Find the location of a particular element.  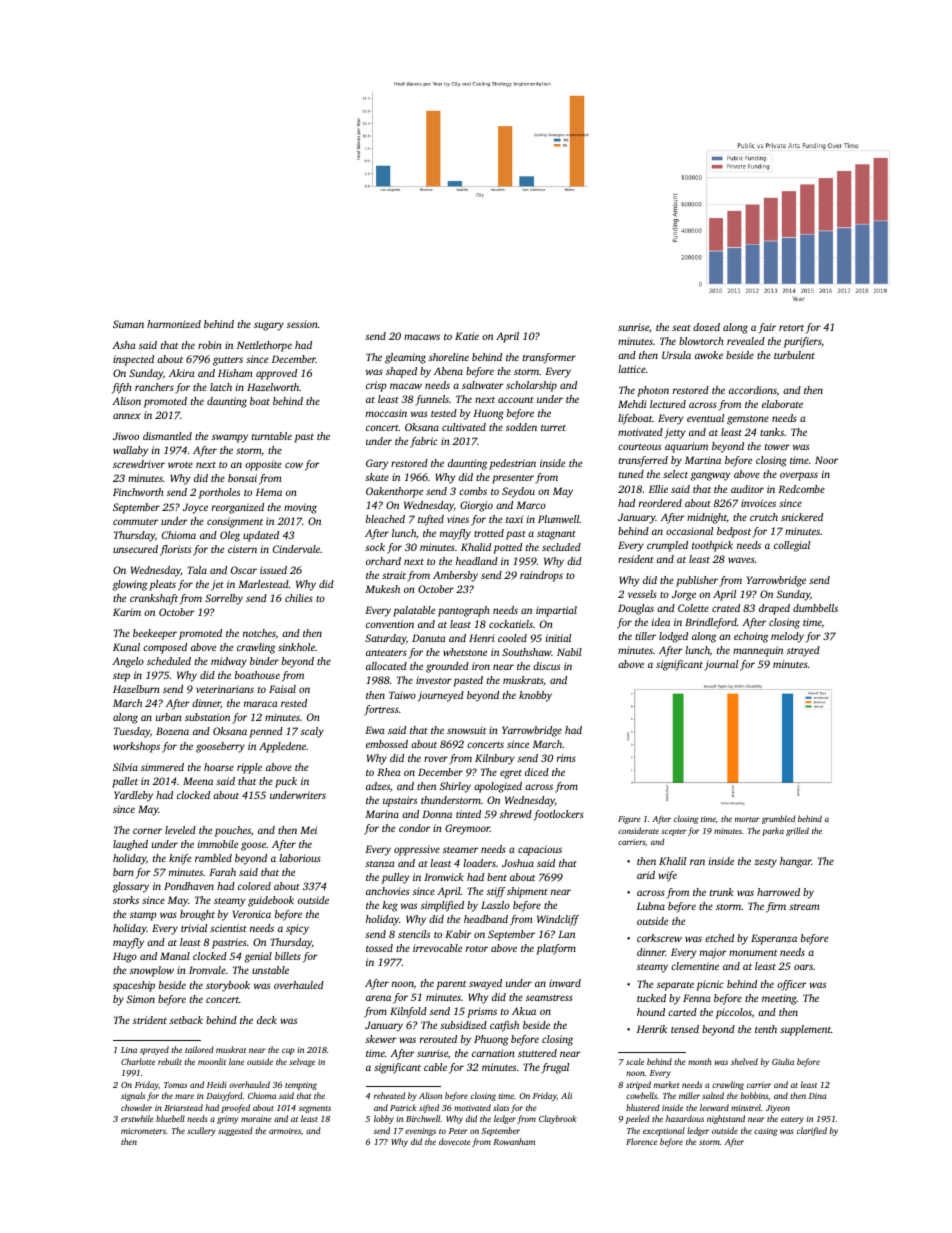

dovecote is located at coordinates (455, 1141).
